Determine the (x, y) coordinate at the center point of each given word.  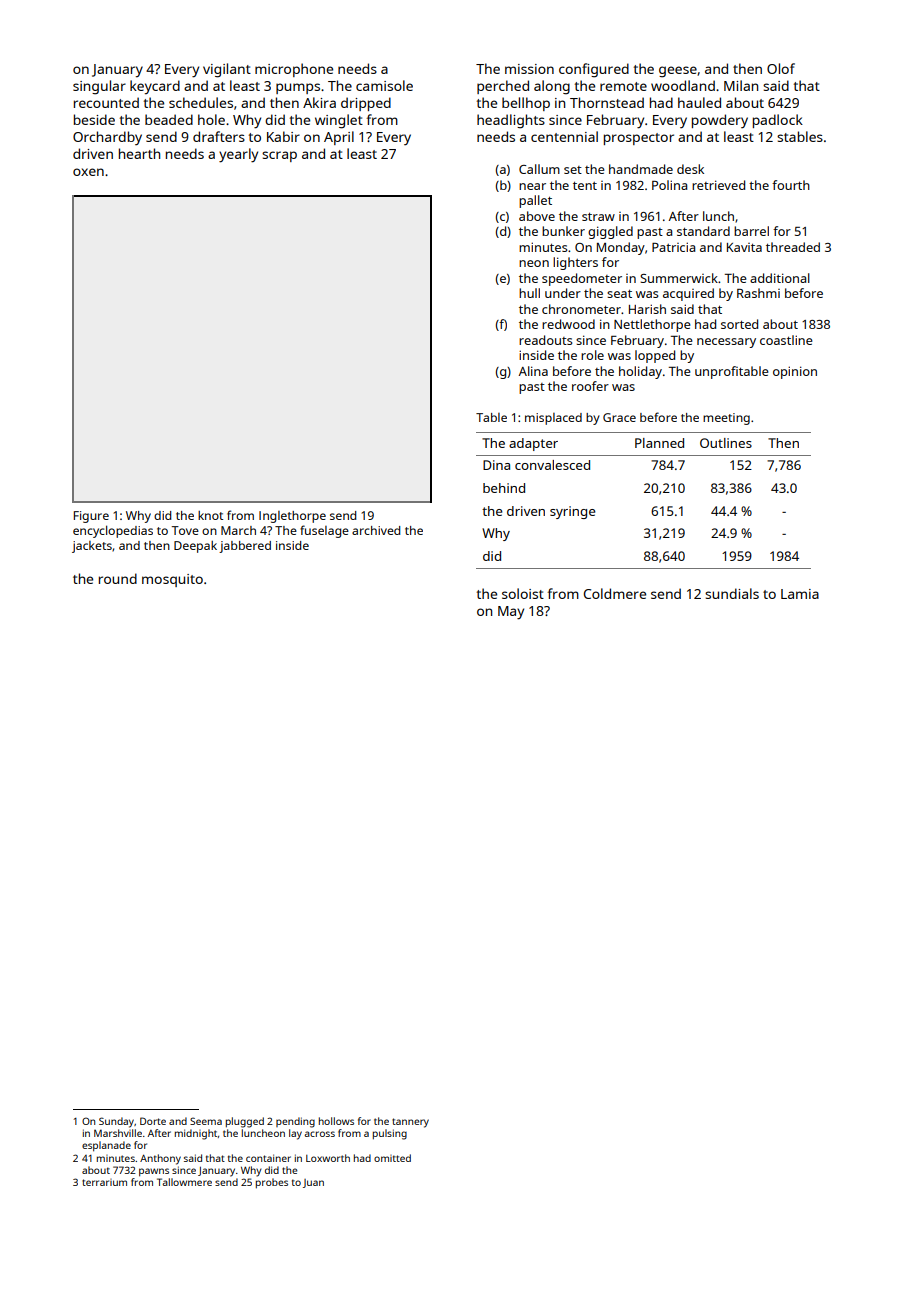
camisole (384, 85)
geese (678, 72)
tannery (410, 1123)
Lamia (800, 594)
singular (99, 87)
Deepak (195, 547)
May (511, 613)
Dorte (153, 1121)
